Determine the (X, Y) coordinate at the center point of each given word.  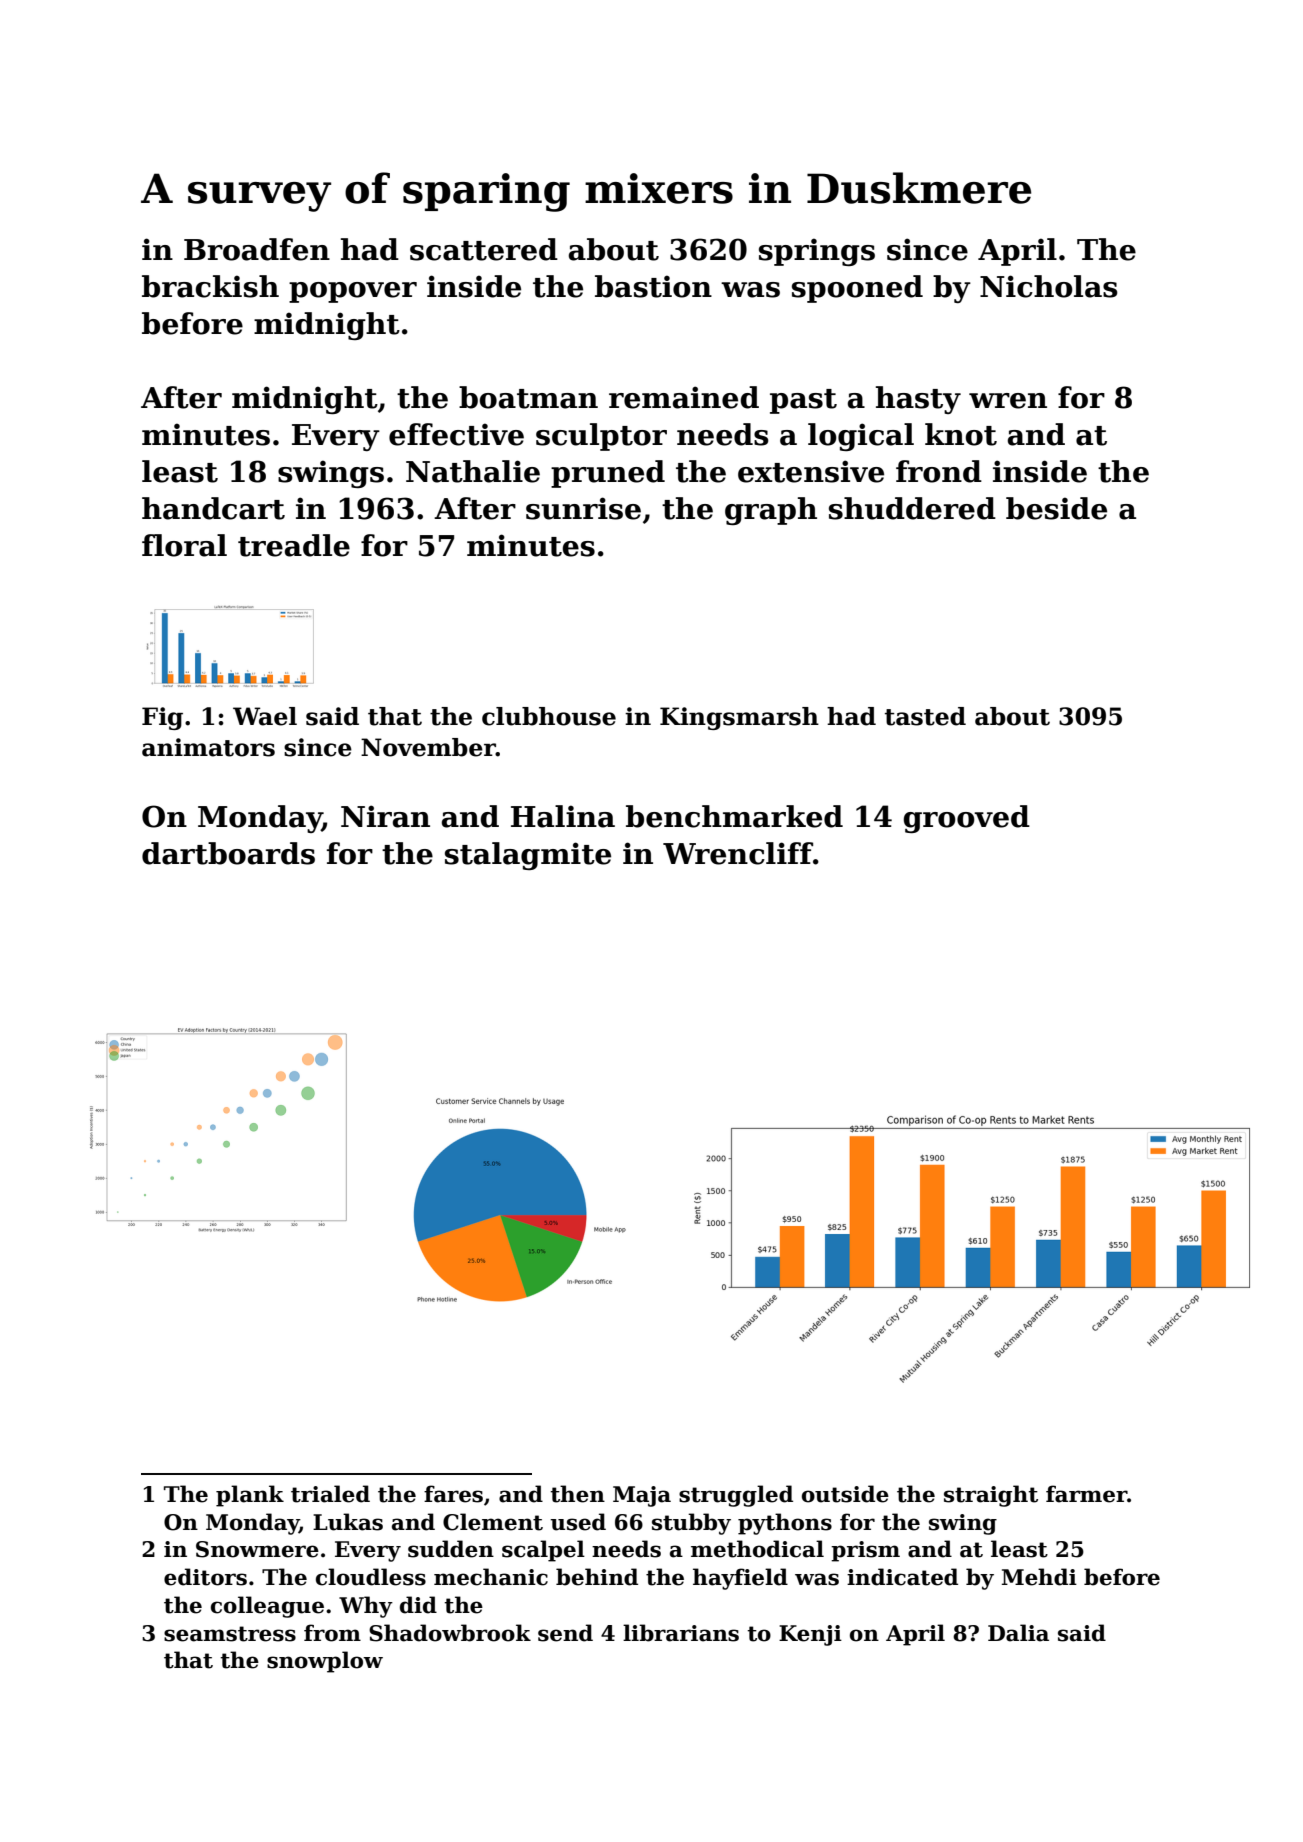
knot (961, 434)
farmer (1086, 1494)
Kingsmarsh (739, 718)
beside (1056, 508)
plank (250, 1496)
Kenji (810, 1635)
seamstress (230, 1634)
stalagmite (528, 856)
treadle (294, 545)
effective (456, 434)
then (577, 1494)
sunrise (583, 508)
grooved (966, 819)
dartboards (228, 853)
